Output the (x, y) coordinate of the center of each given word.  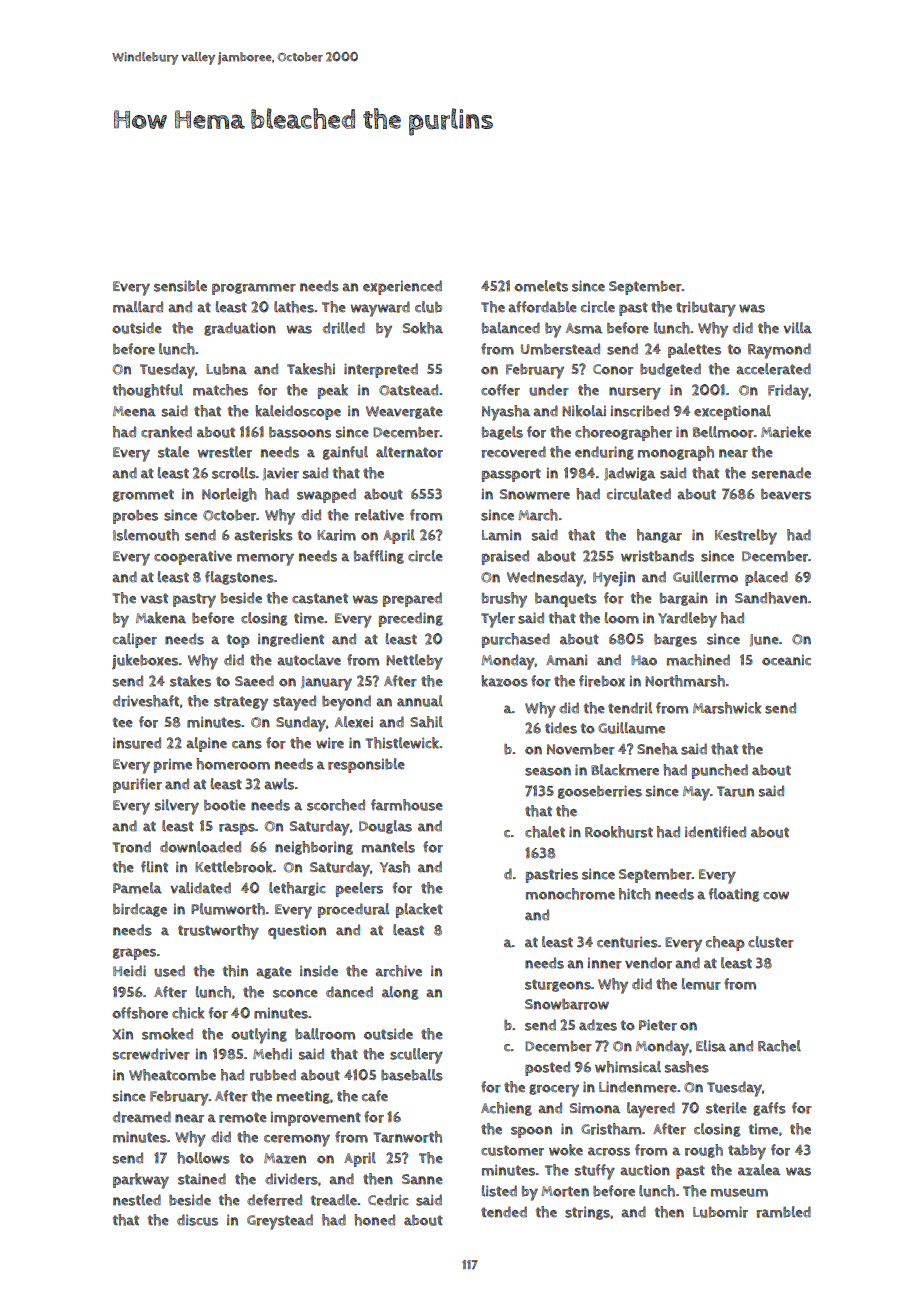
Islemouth (146, 535)
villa (797, 328)
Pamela (137, 888)
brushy (504, 600)
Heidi (129, 971)
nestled (137, 1200)
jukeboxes (145, 661)
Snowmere (535, 494)
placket (419, 910)
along (400, 993)
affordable (542, 307)
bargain (684, 599)
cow (776, 896)
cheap (725, 943)
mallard (138, 307)
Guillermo (705, 577)
